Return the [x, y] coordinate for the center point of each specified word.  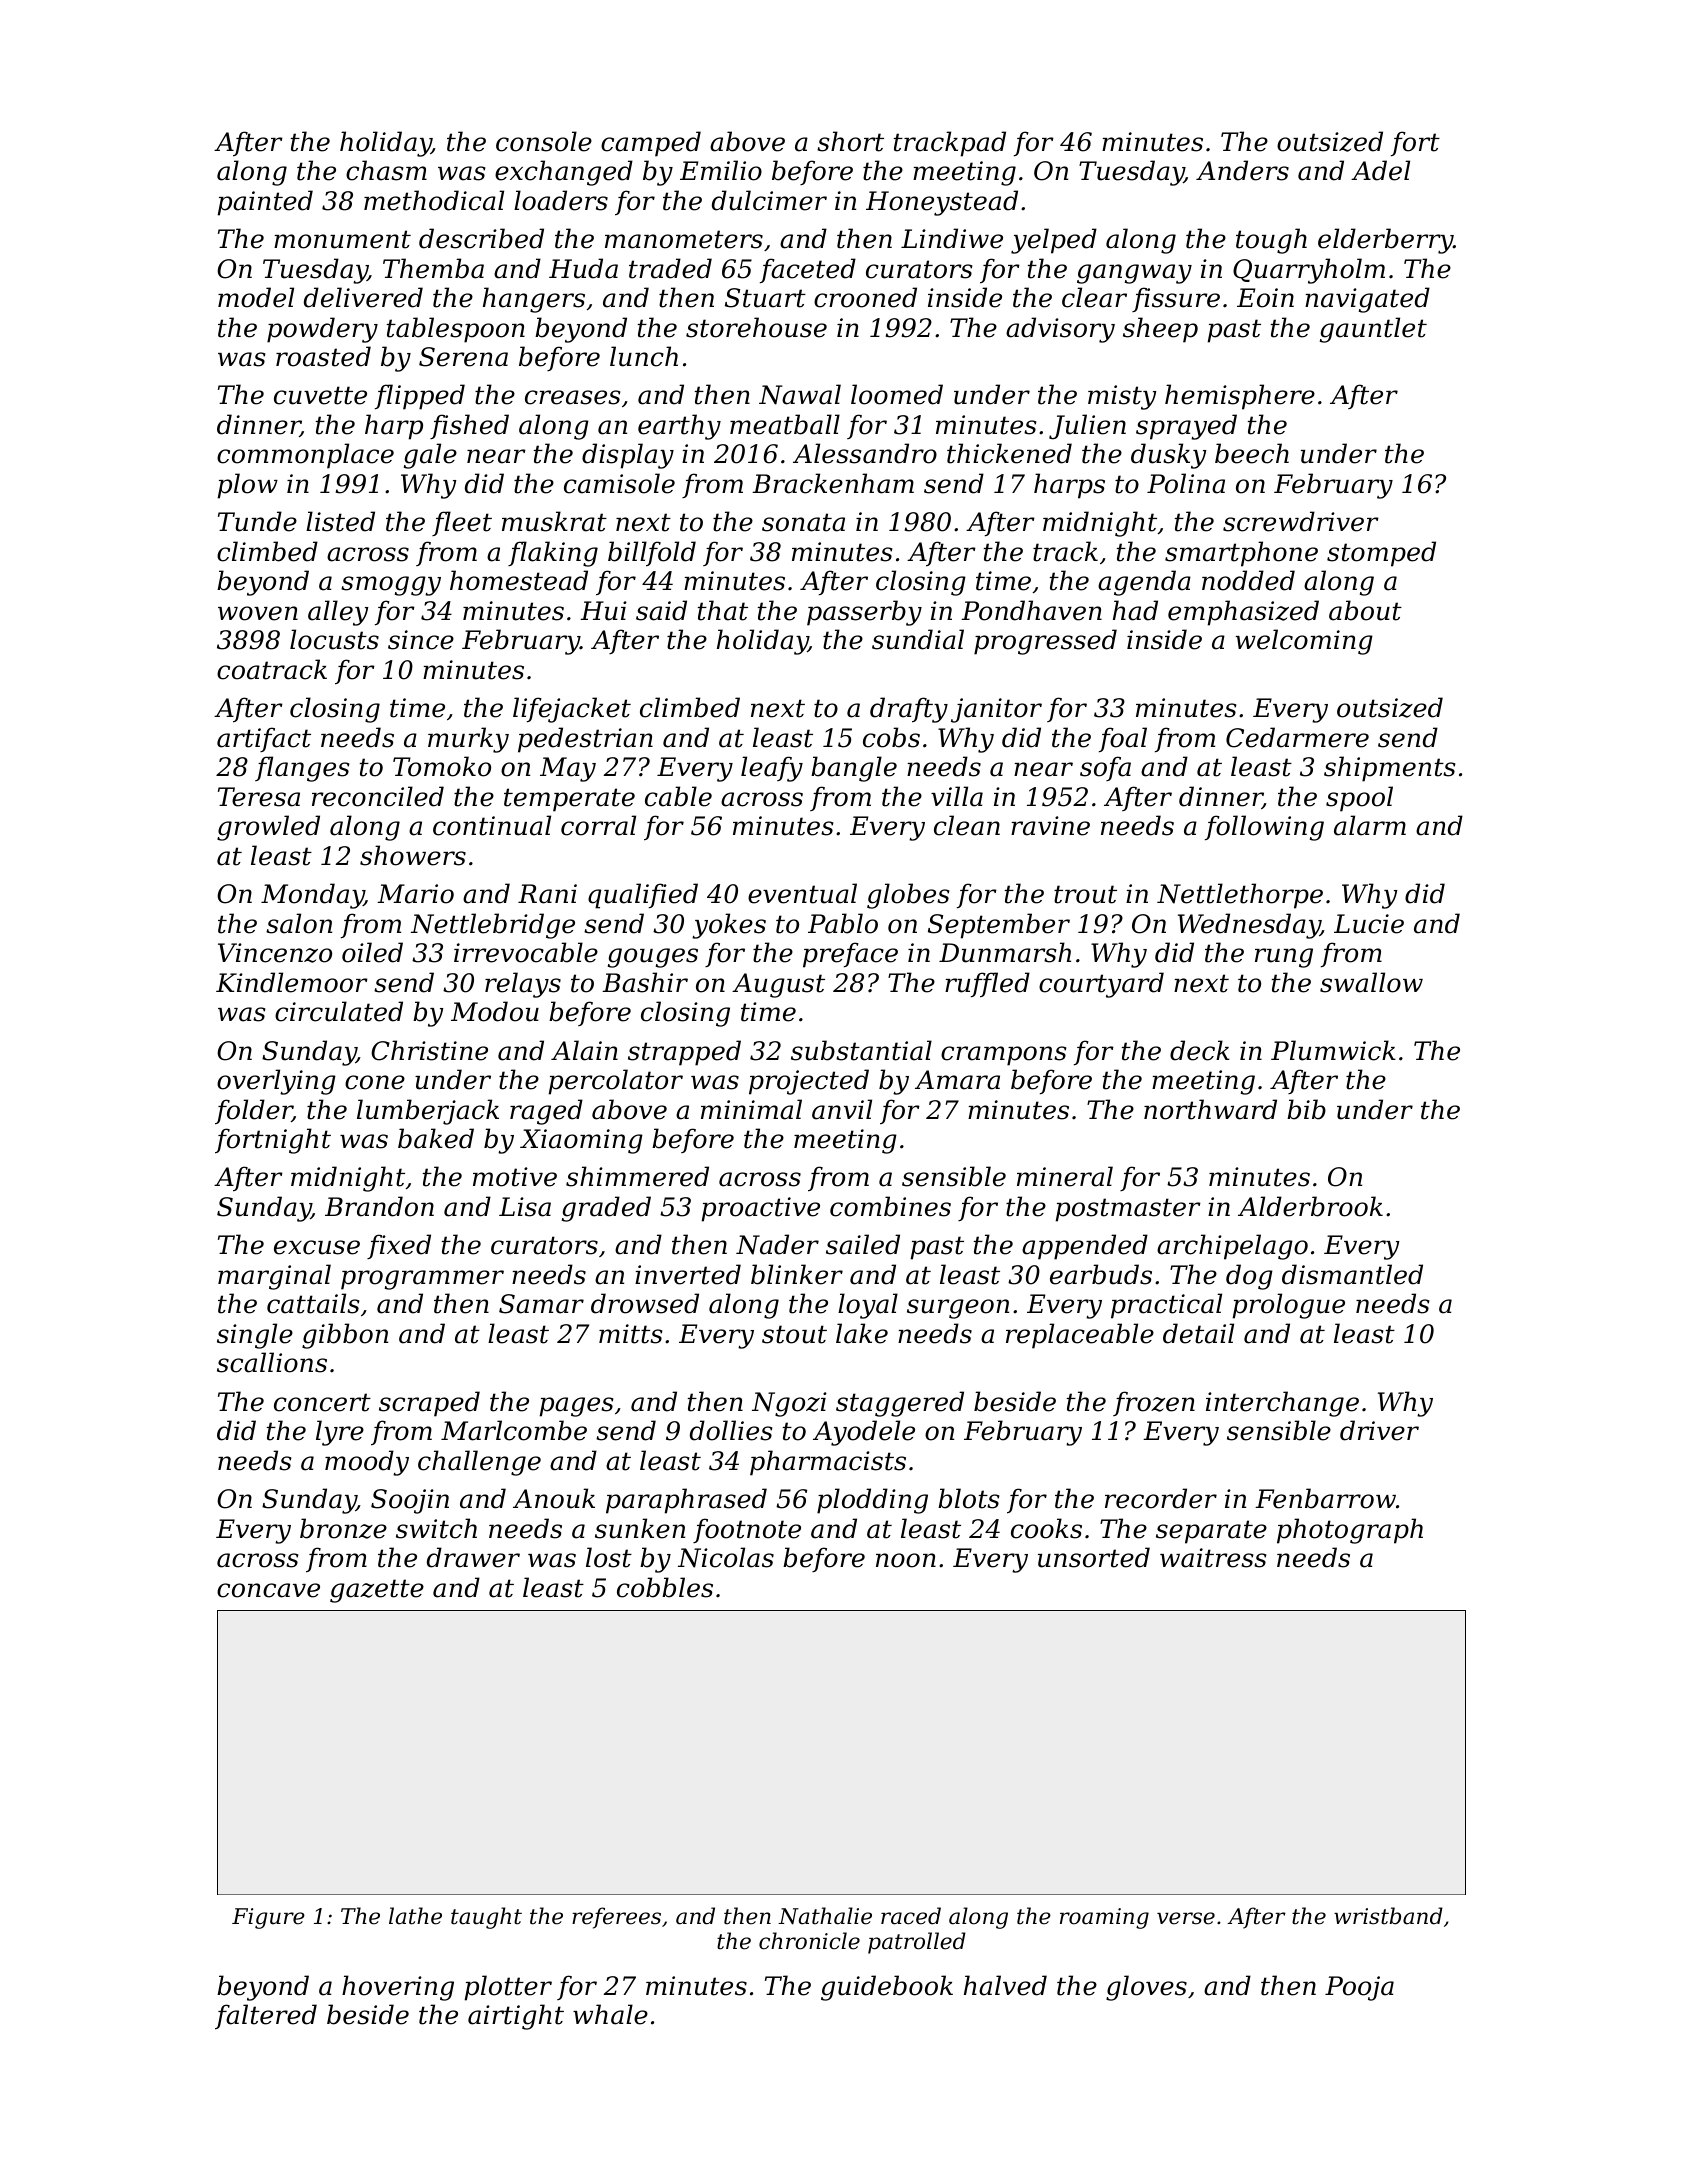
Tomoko [442, 766]
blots [968, 1498]
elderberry [1385, 241]
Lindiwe [952, 238]
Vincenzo [275, 953]
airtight [516, 2017]
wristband [1388, 1916]
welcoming [1304, 642]
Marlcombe [514, 1430]
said [661, 610]
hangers [534, 300]
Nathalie [825, 1916]
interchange [1282, 1404]
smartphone [1241, 554]
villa [957, 796]
